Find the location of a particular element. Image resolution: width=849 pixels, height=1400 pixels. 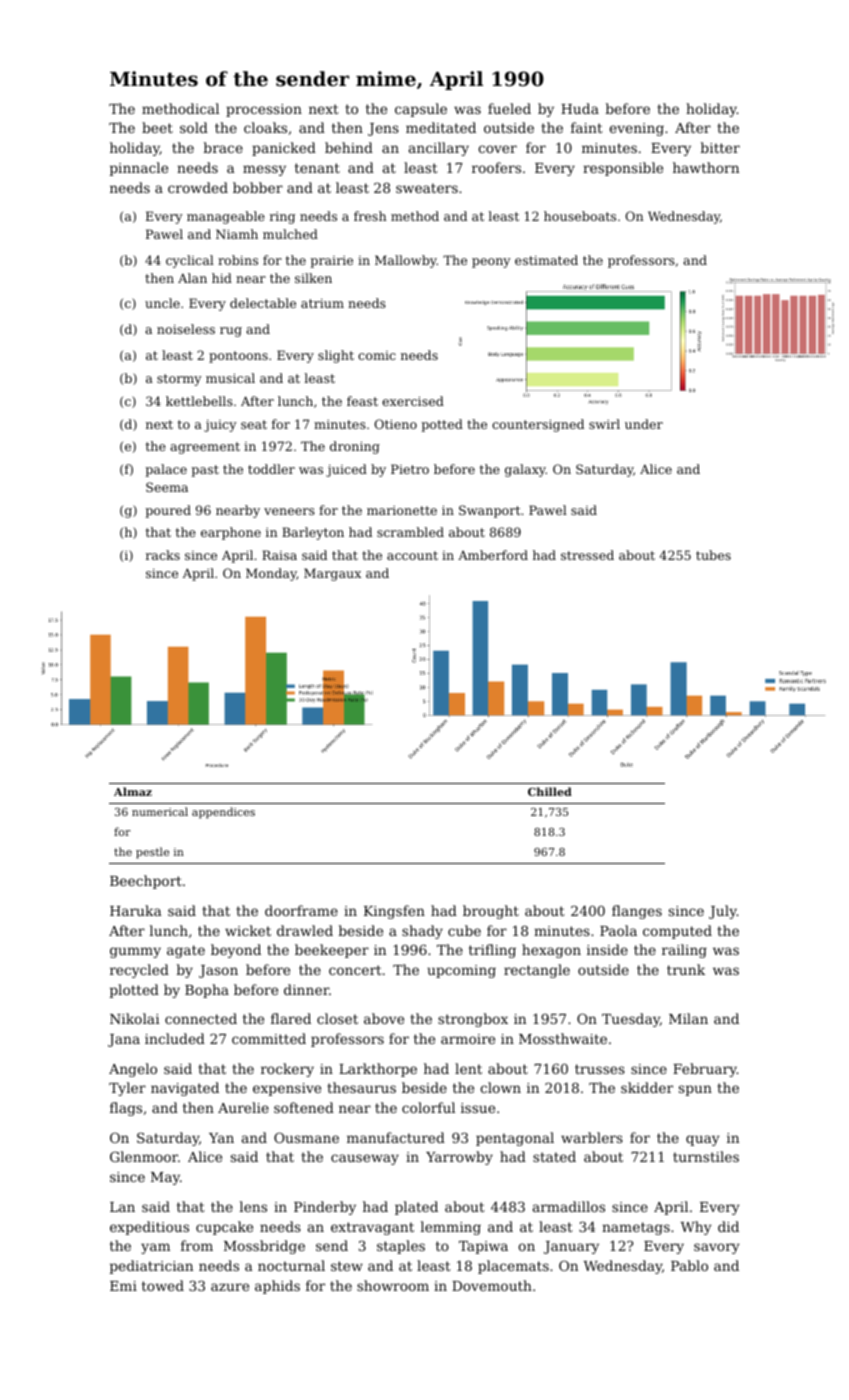

under is located at coordinates (644, 424).
